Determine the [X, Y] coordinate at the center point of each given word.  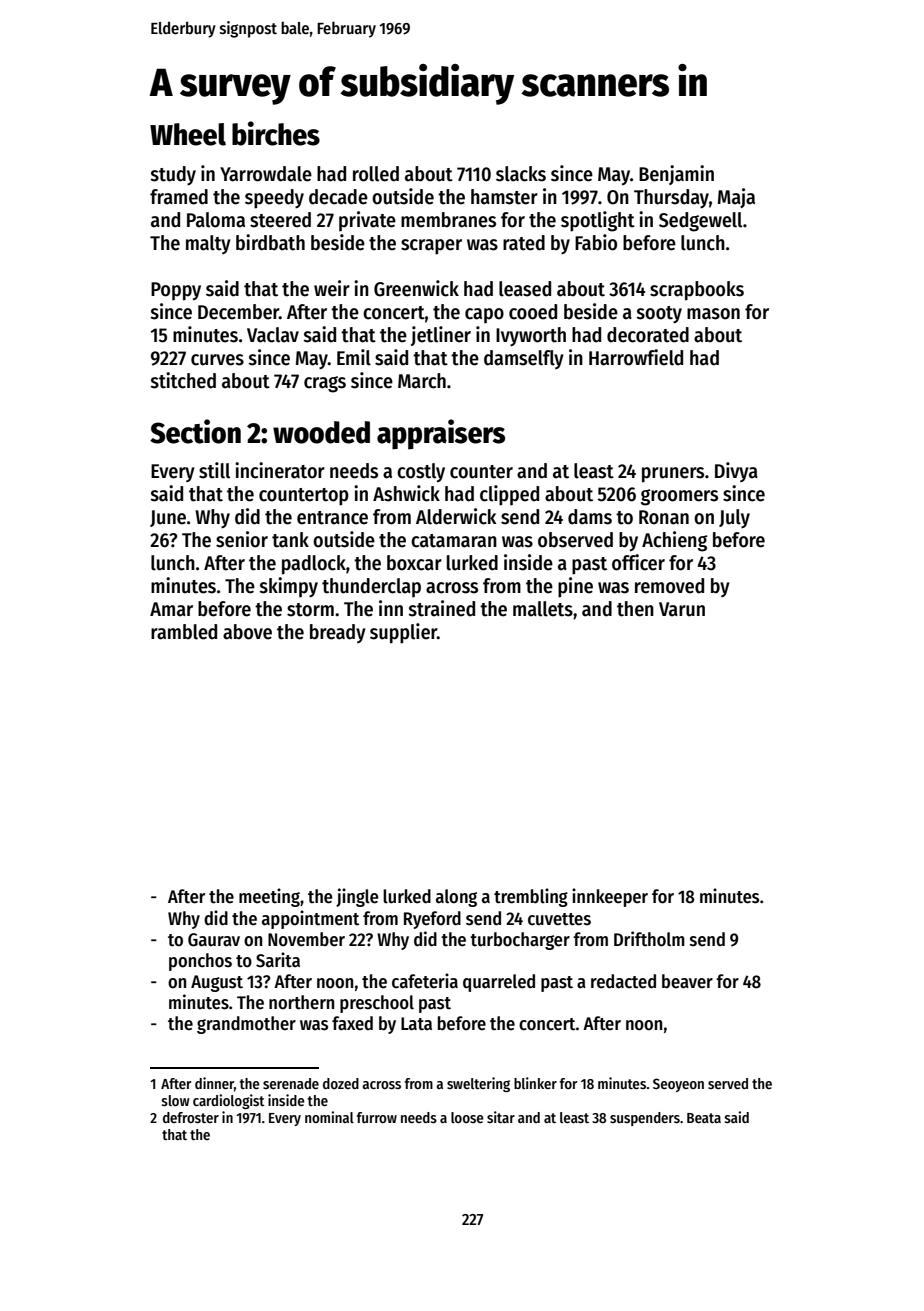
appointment [310, 919]
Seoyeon [678, 1085]
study [173, 175]
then [635, 609]
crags [325, 384]
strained [442, 608]
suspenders [645, 1119]
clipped [509, 495]
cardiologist [229, 1101]
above [247, 632]
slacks [521, 174]
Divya [736, 472]
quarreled [499, 983]
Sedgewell [700, 222]
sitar [501, 1117]
